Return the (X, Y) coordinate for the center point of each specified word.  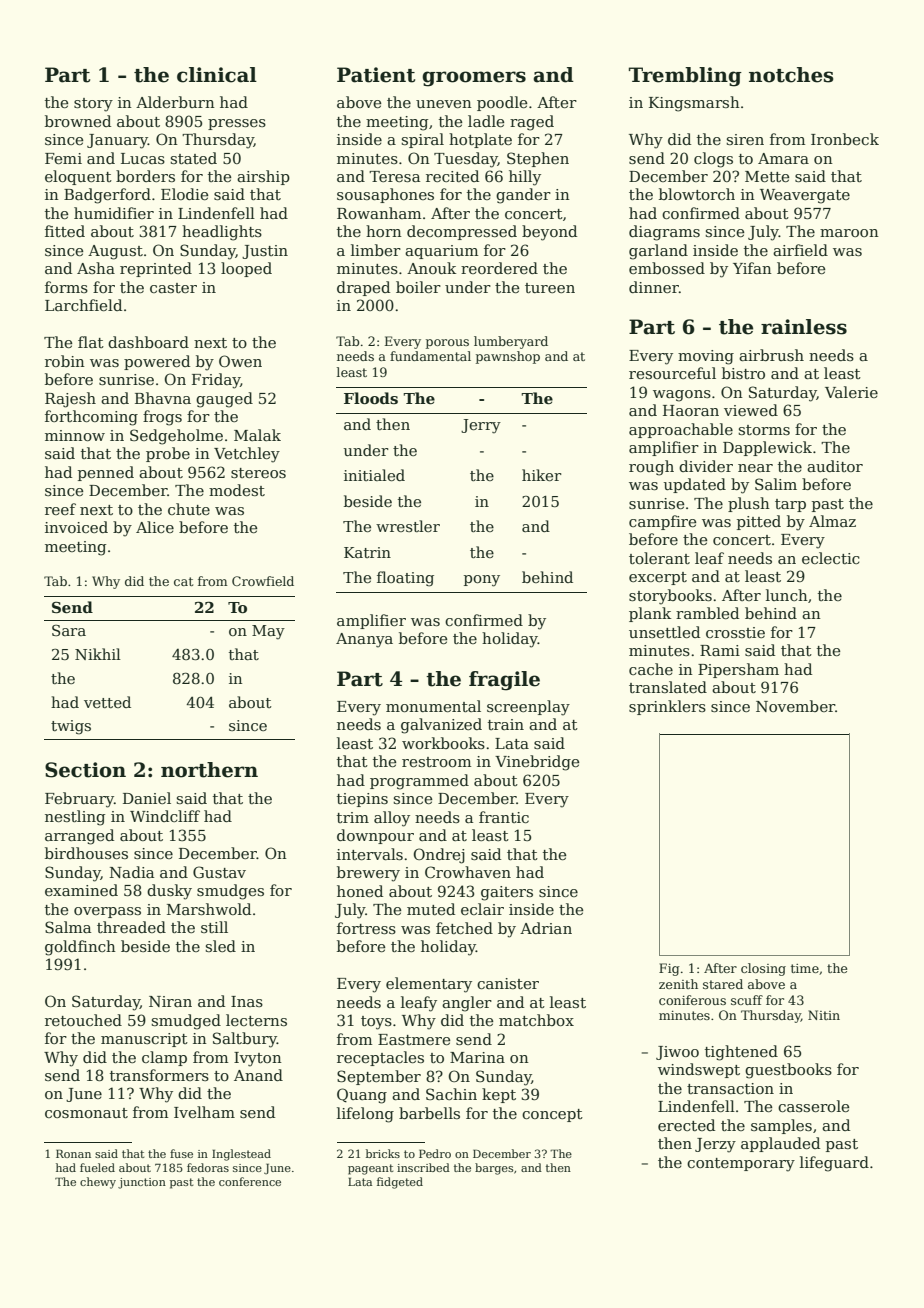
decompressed (462, 232)
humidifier (114, 213)
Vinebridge (537, 763)
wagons (682, 396)
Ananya (364, 640)
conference (250, 1181)
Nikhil (98, 654)
